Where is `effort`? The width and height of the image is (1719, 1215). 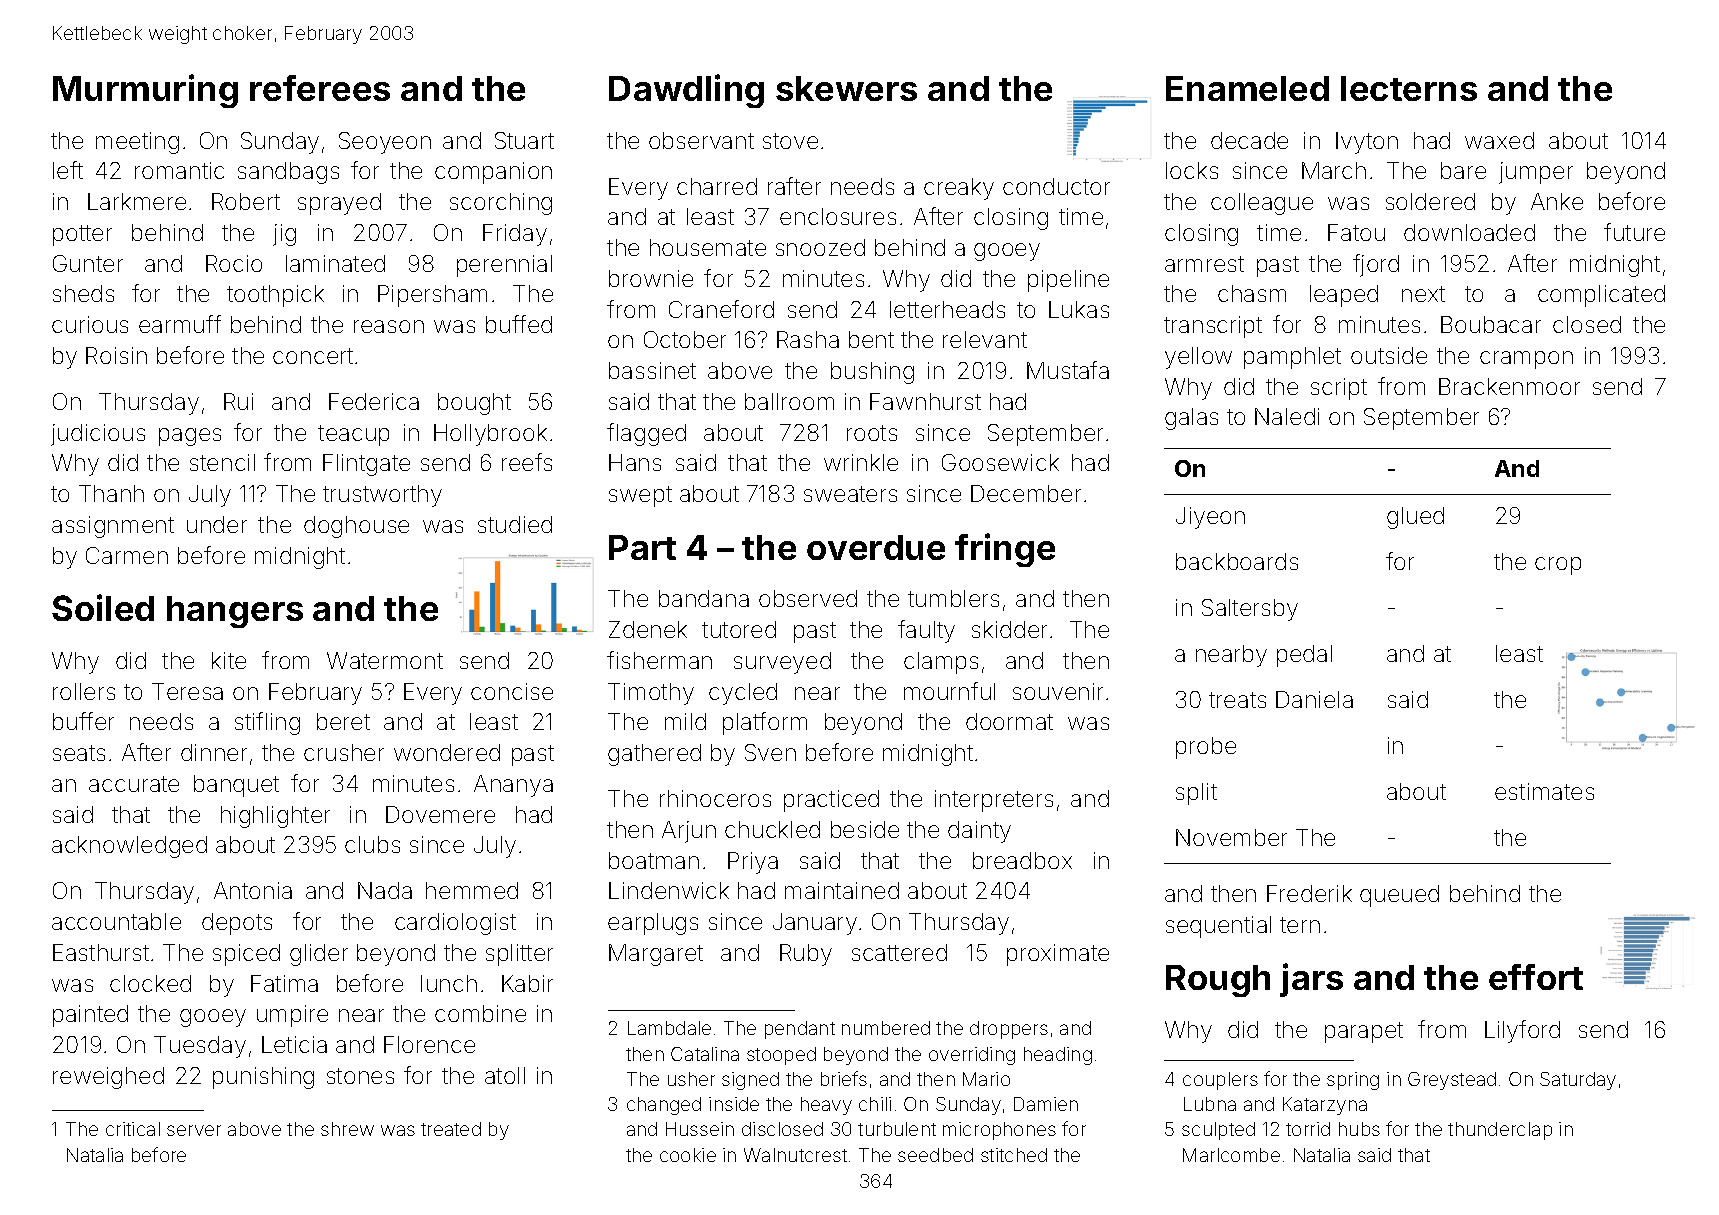 effort is located at coordinates (1536, 977).
